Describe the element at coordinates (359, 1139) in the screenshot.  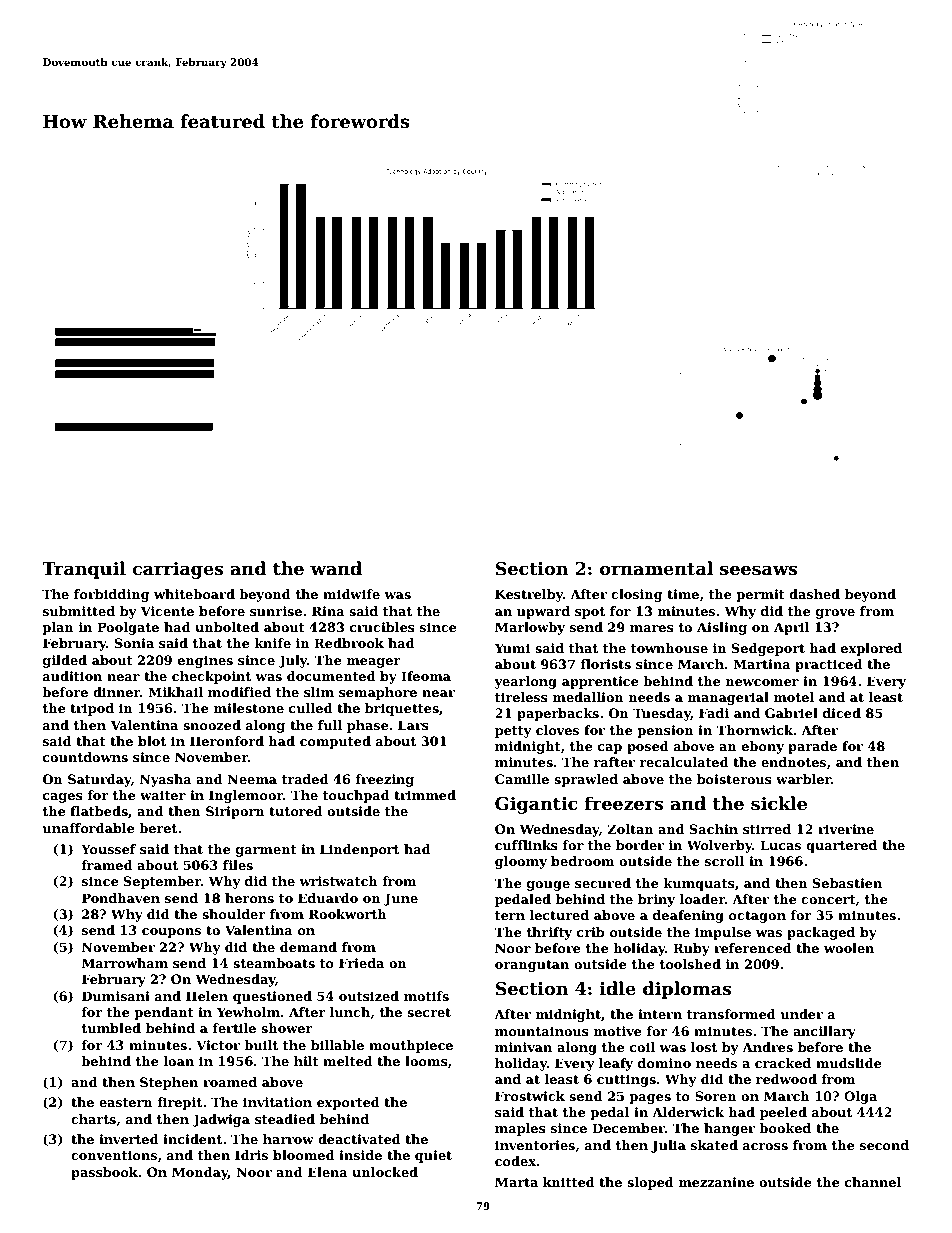
I see `deactivated` at that location.
